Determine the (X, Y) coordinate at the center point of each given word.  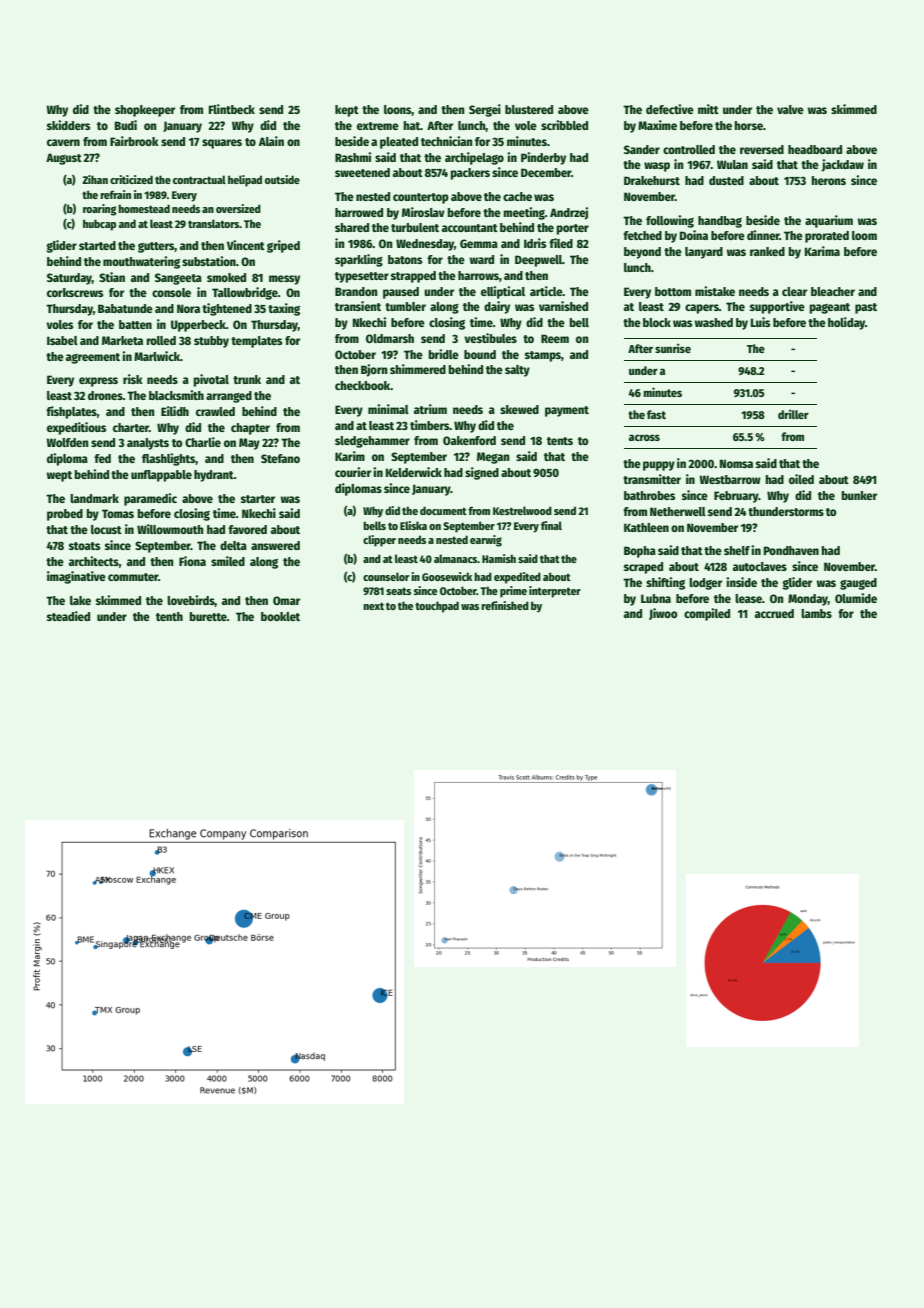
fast (656, 414)
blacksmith (176, 395)
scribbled (564, 125)
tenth (169, 616)
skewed (519, 409)
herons (828, 180)
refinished (505, 605)
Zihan (95, 179)
